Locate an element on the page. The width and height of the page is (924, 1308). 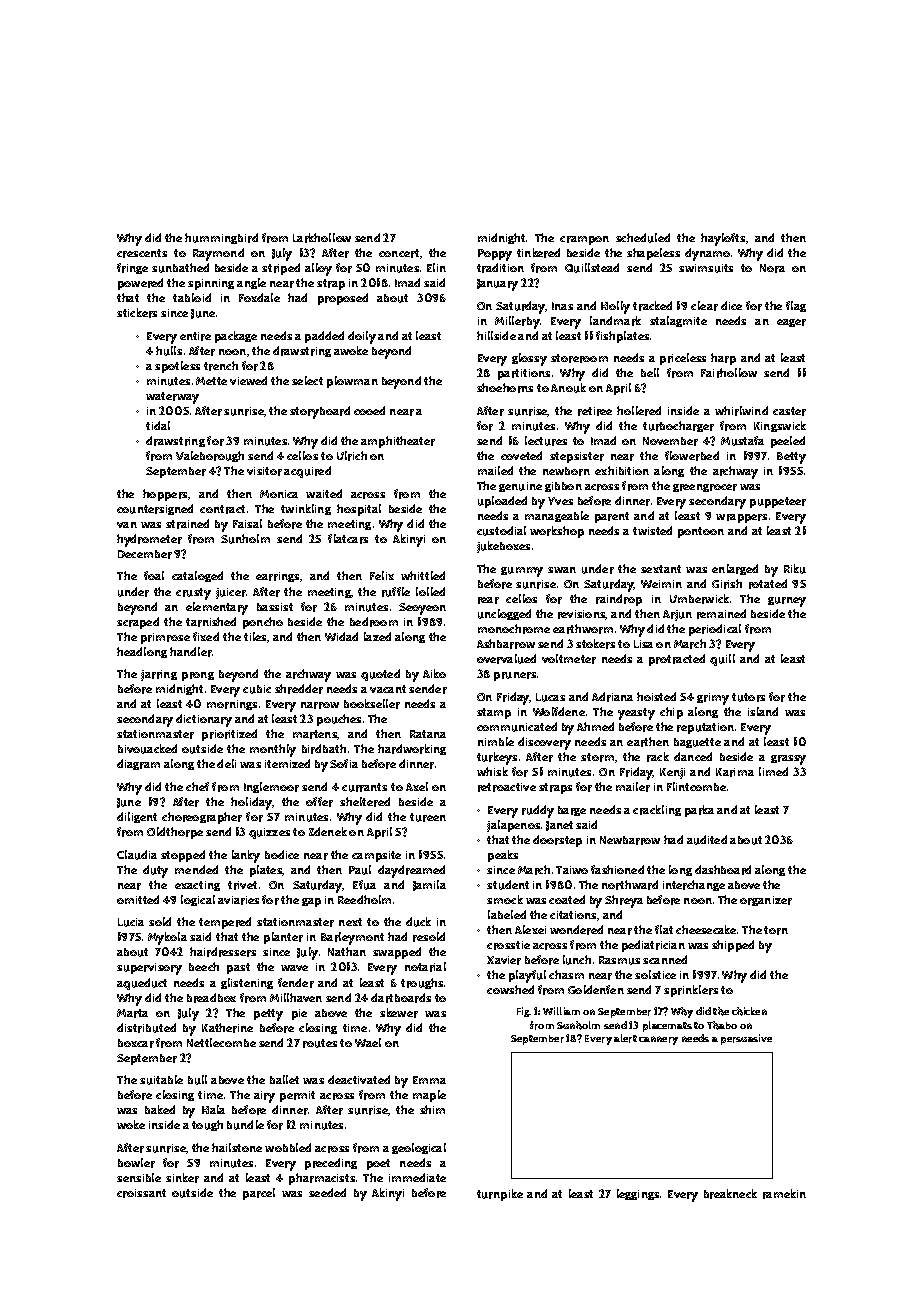
turnpike is located at coordinates (500, 1195).
